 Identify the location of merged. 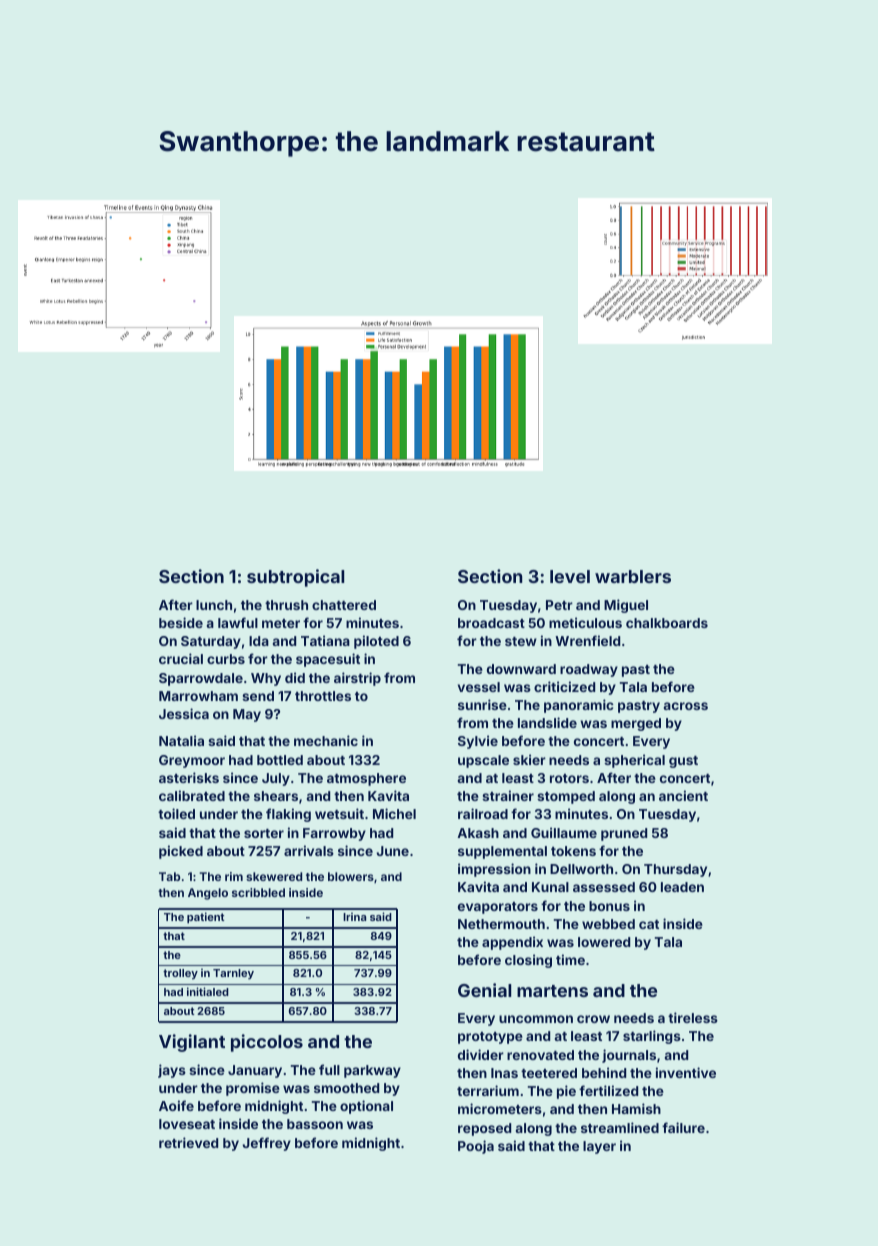
(636, 724).
